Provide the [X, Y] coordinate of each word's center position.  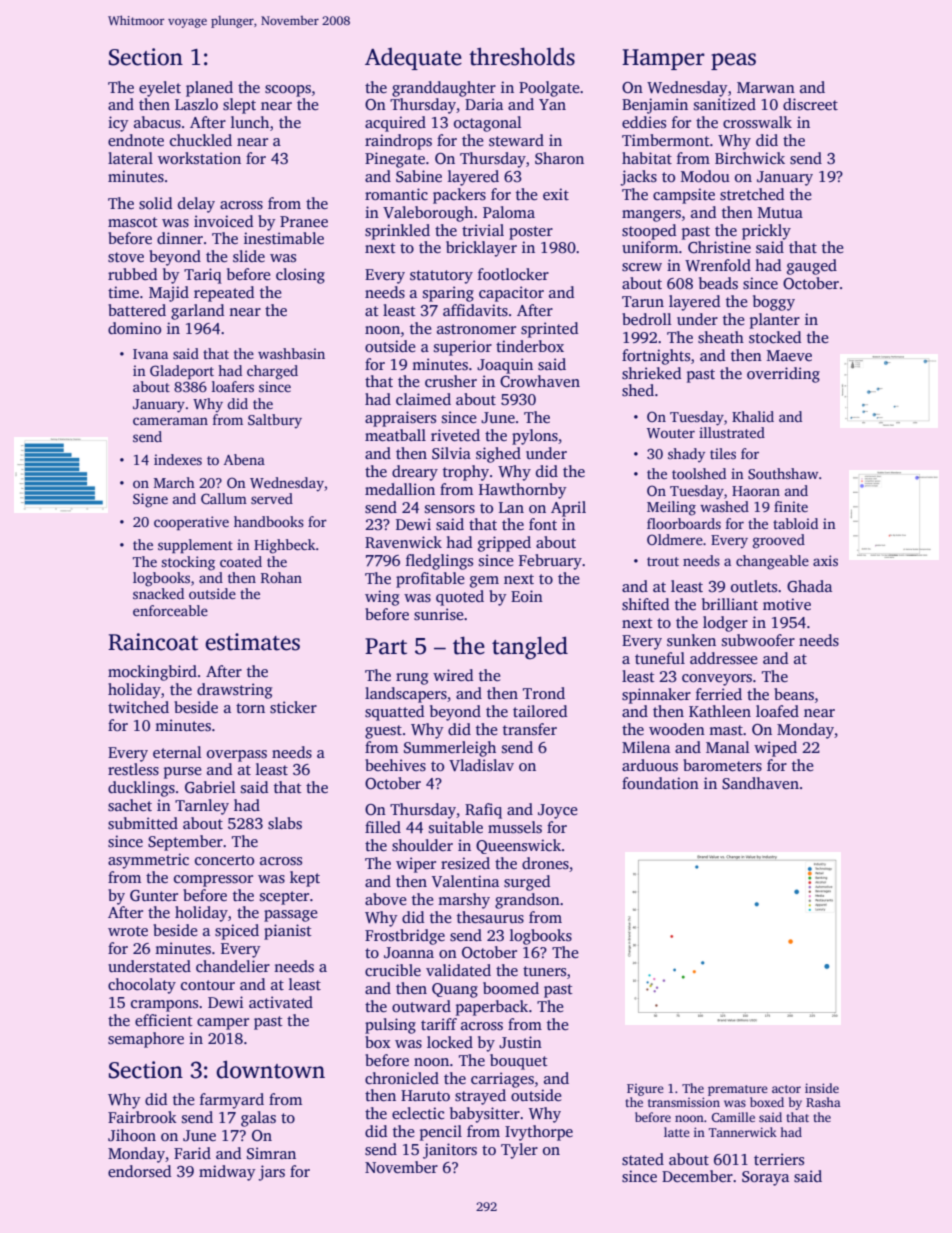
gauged [812, 267]
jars [271, 1173]
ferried [719, 694]
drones [545, 863]
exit [556, 194]
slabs [285, 823]
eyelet [160, 89]
